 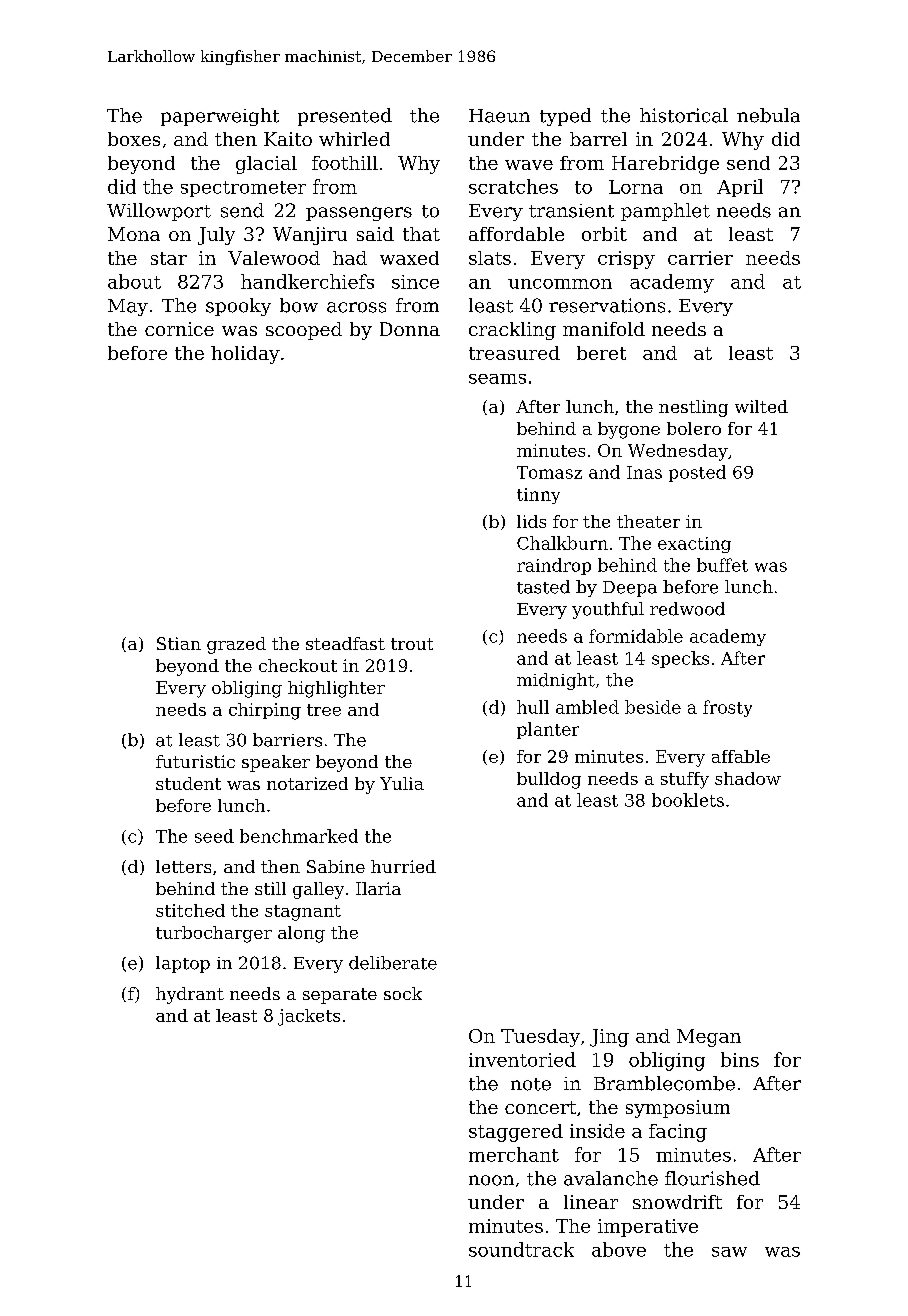 What do you see at coordinates (687, 609) in the screenshot?
I see `redwood` at bounding box center [687, 609].
